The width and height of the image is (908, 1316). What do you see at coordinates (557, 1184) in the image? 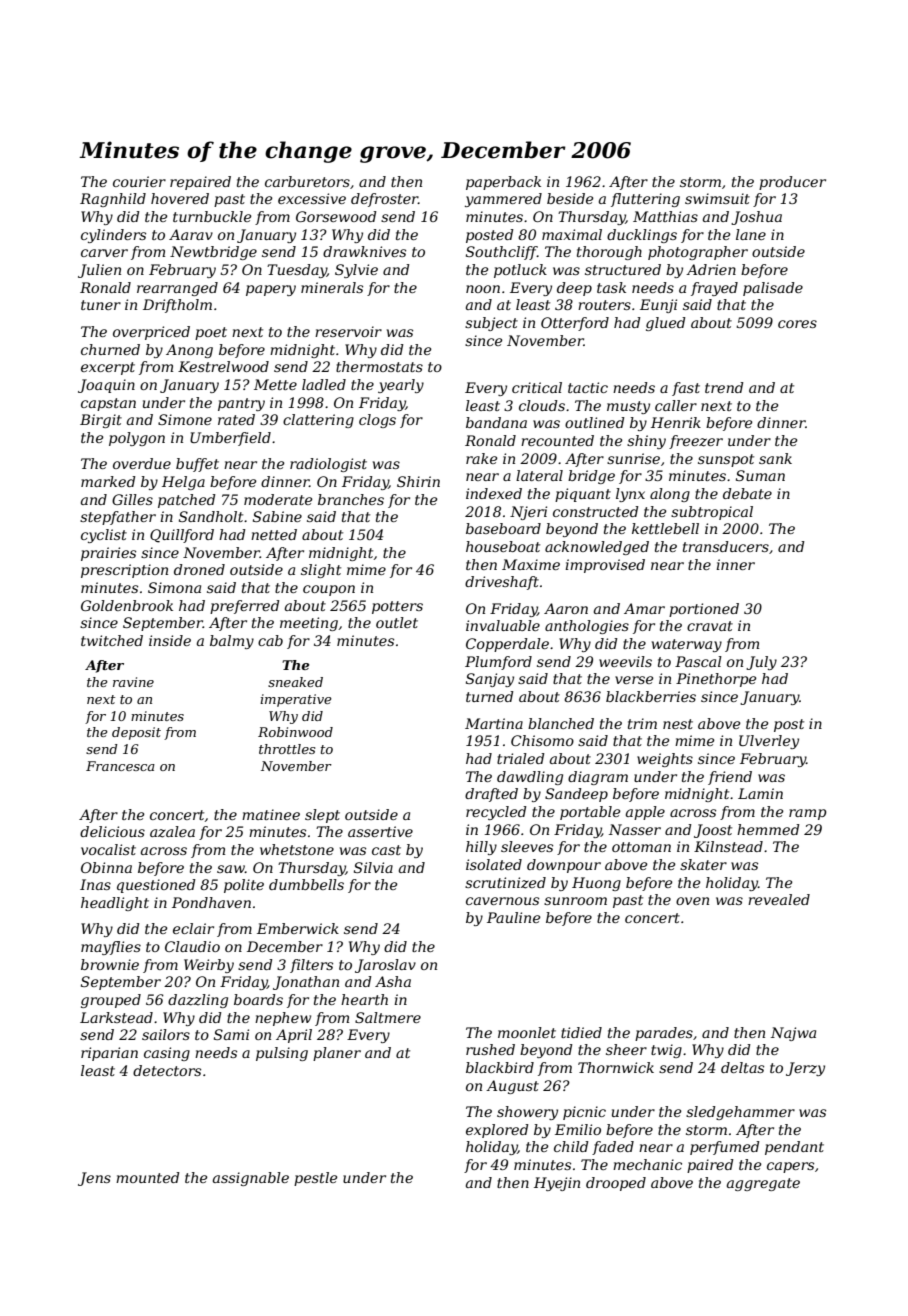
I see `Hyejin` at bounding box center [557, 1184].
